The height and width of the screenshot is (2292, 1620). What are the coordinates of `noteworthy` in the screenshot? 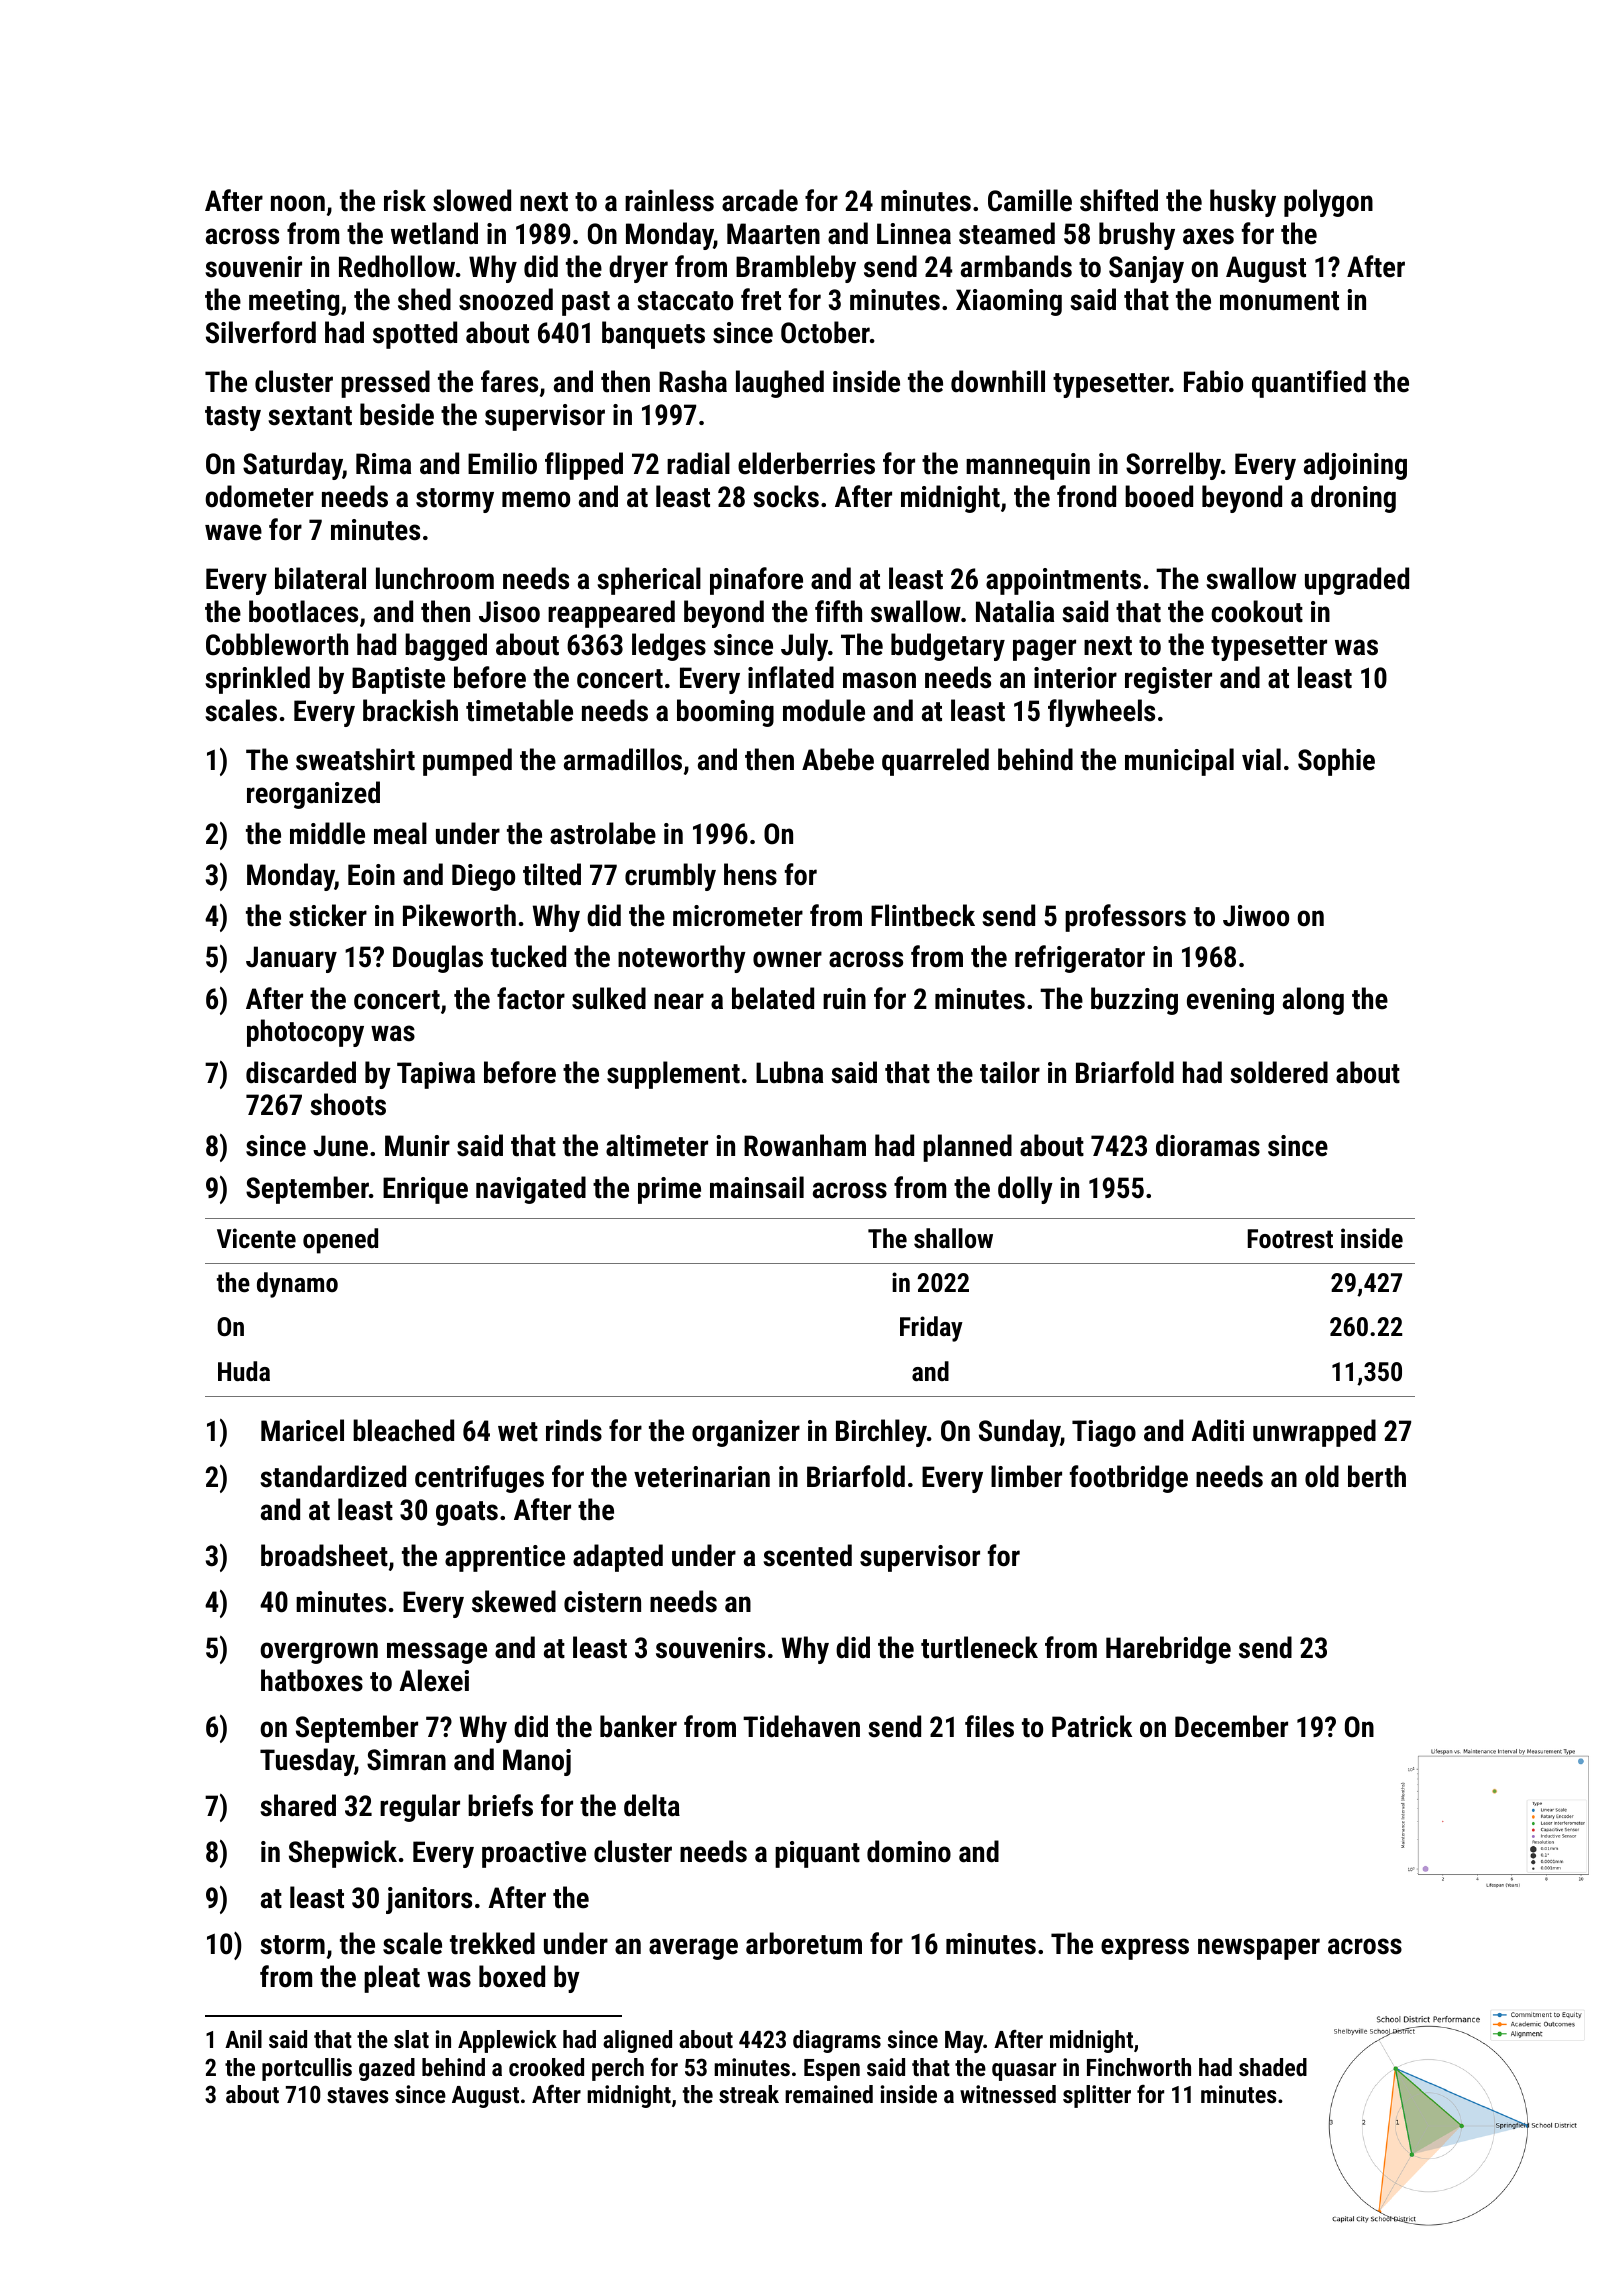 It's located at (682, 959).
